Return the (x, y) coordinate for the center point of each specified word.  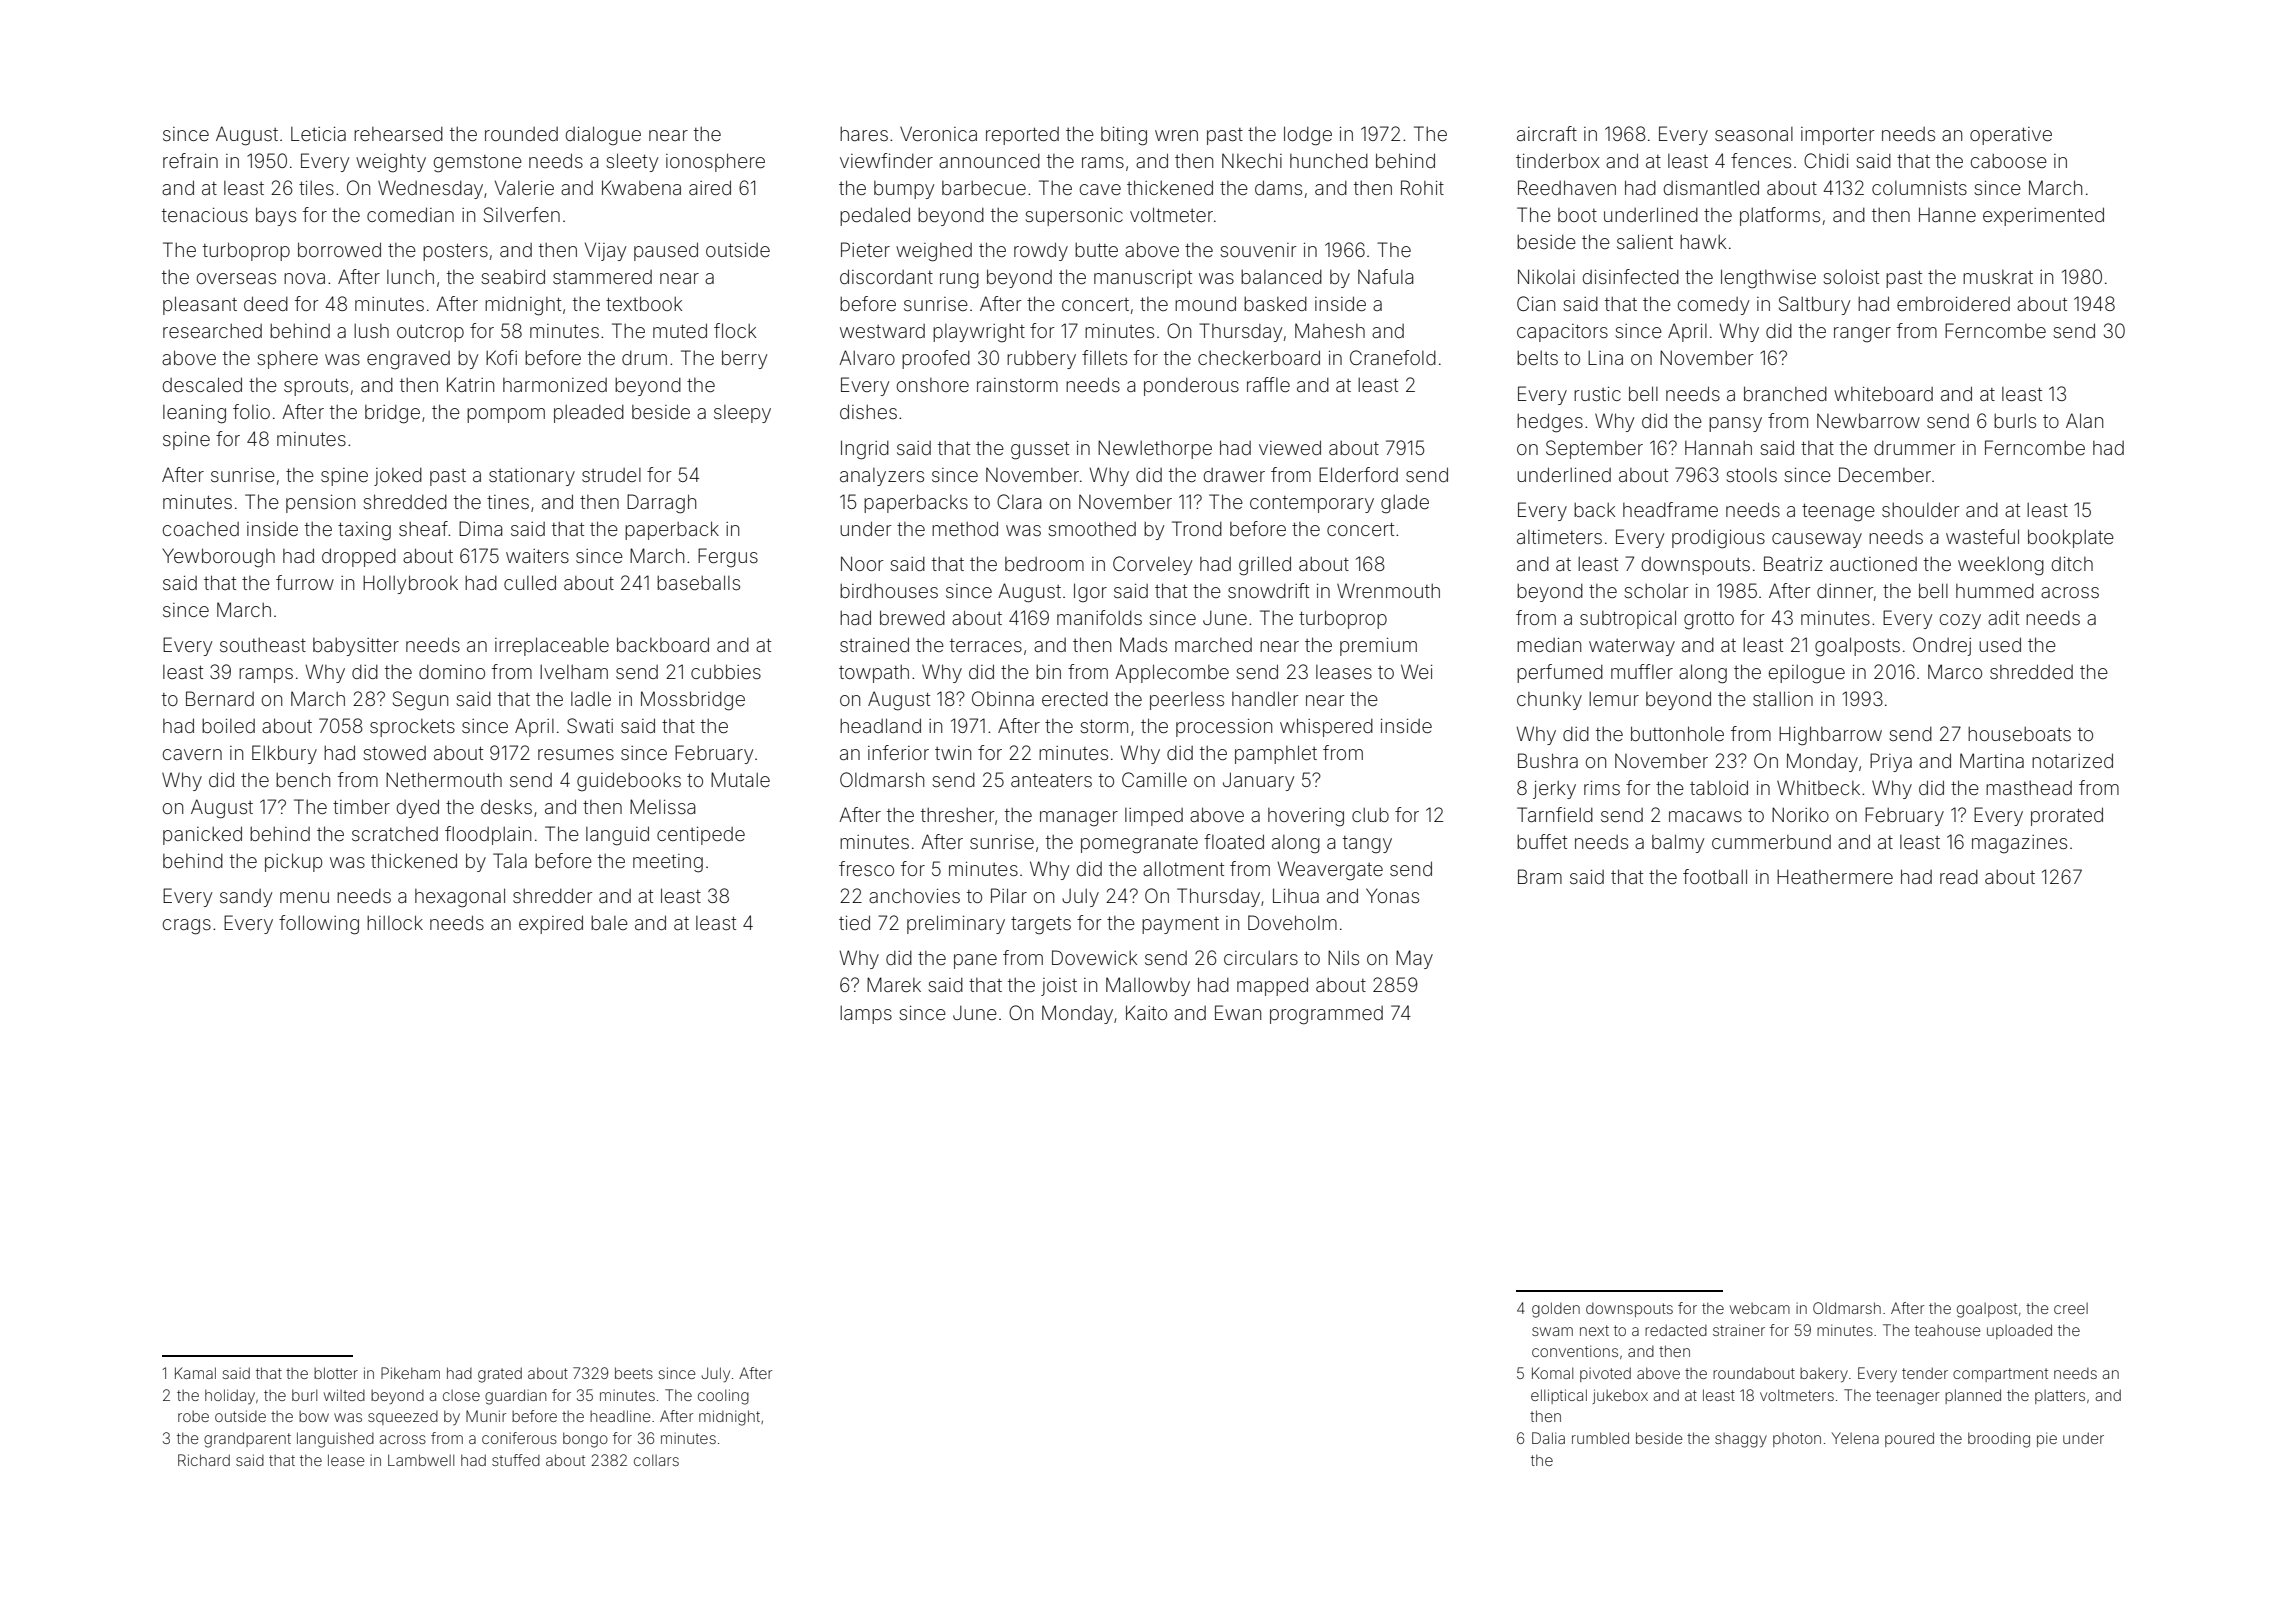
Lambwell (421, 1460)
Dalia (1548, 1438)
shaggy (1741, 1440)
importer (1838, 136)
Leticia (318, 134)
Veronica (938, 133)
